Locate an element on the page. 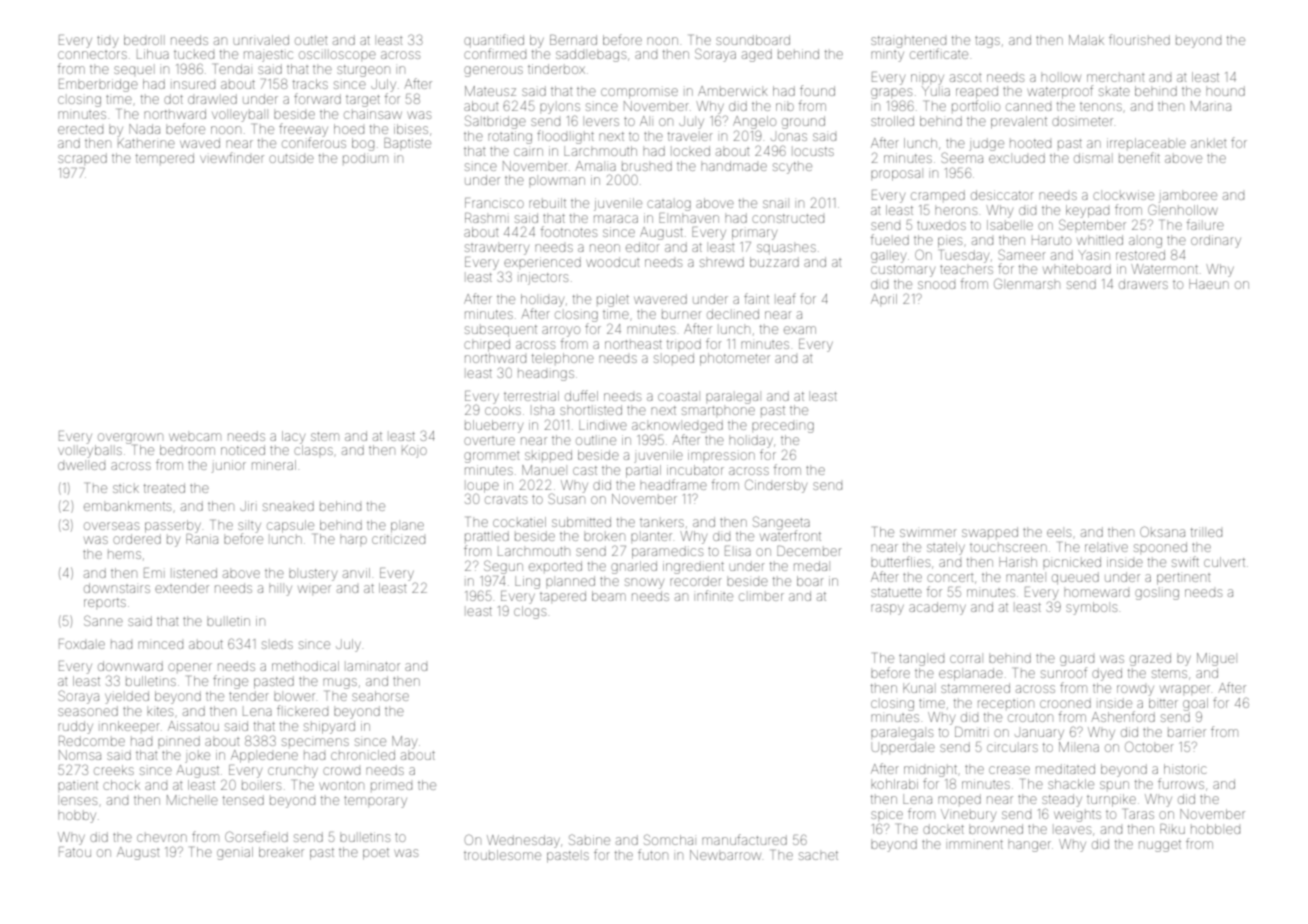 Image resolution: width=1308 pixels, height=924 pixels. Glenmarsh is located at coordinates (1027, 283).
